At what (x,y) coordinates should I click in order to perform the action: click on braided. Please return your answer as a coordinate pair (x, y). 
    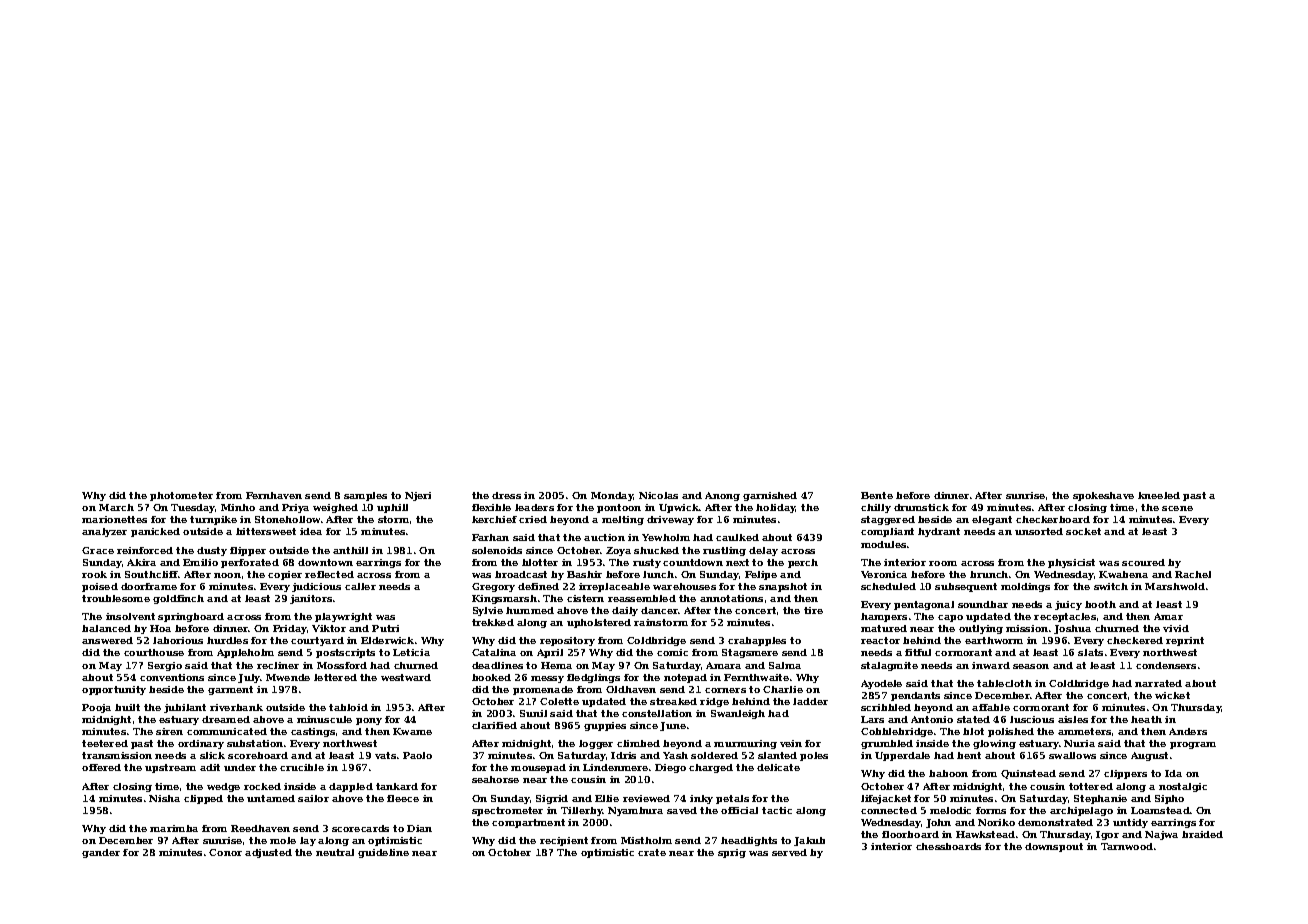
    Looking at the image, I should click on (1202, 834).
